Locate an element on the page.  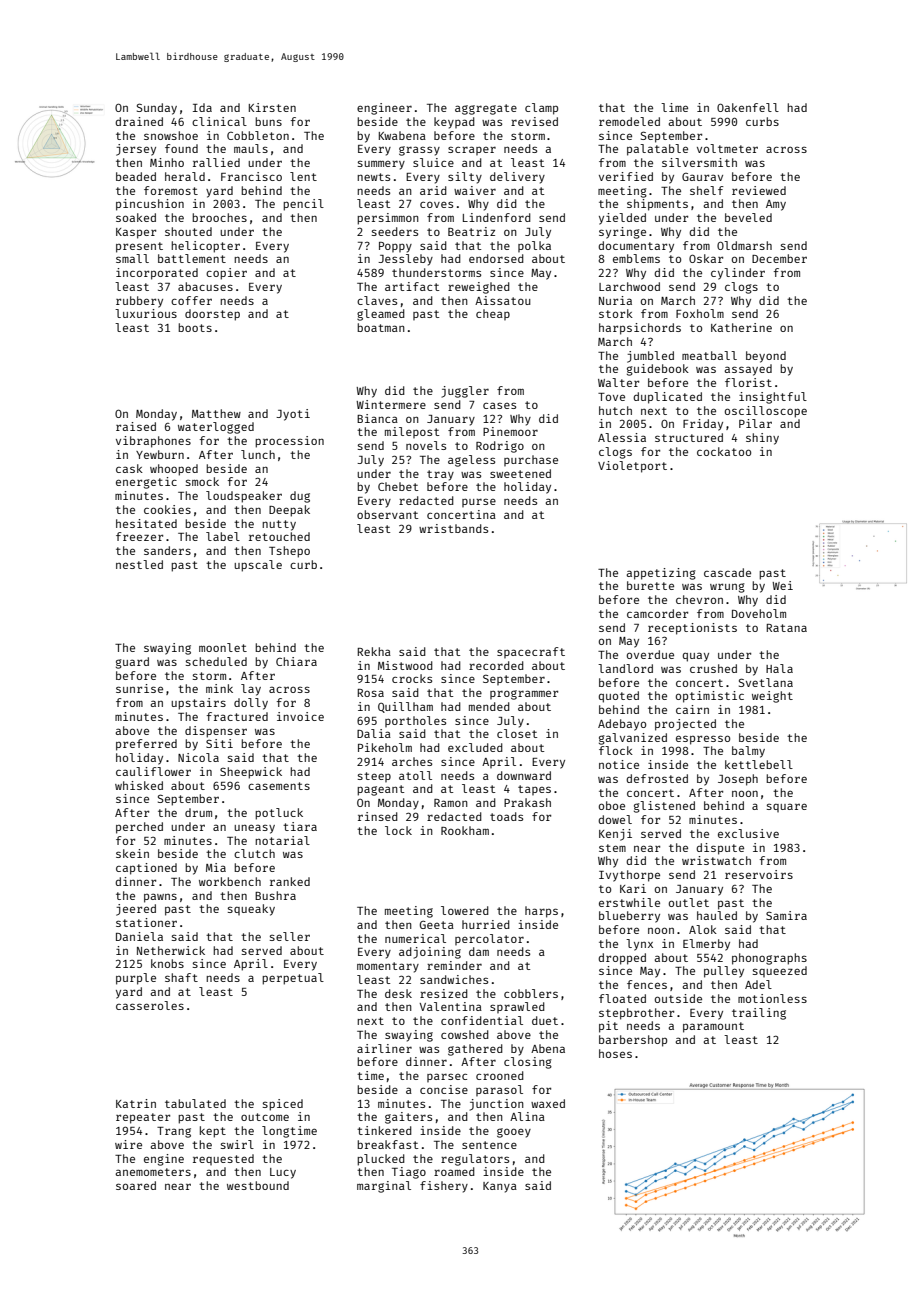
parsec is located at coordinates (447, 1077).
